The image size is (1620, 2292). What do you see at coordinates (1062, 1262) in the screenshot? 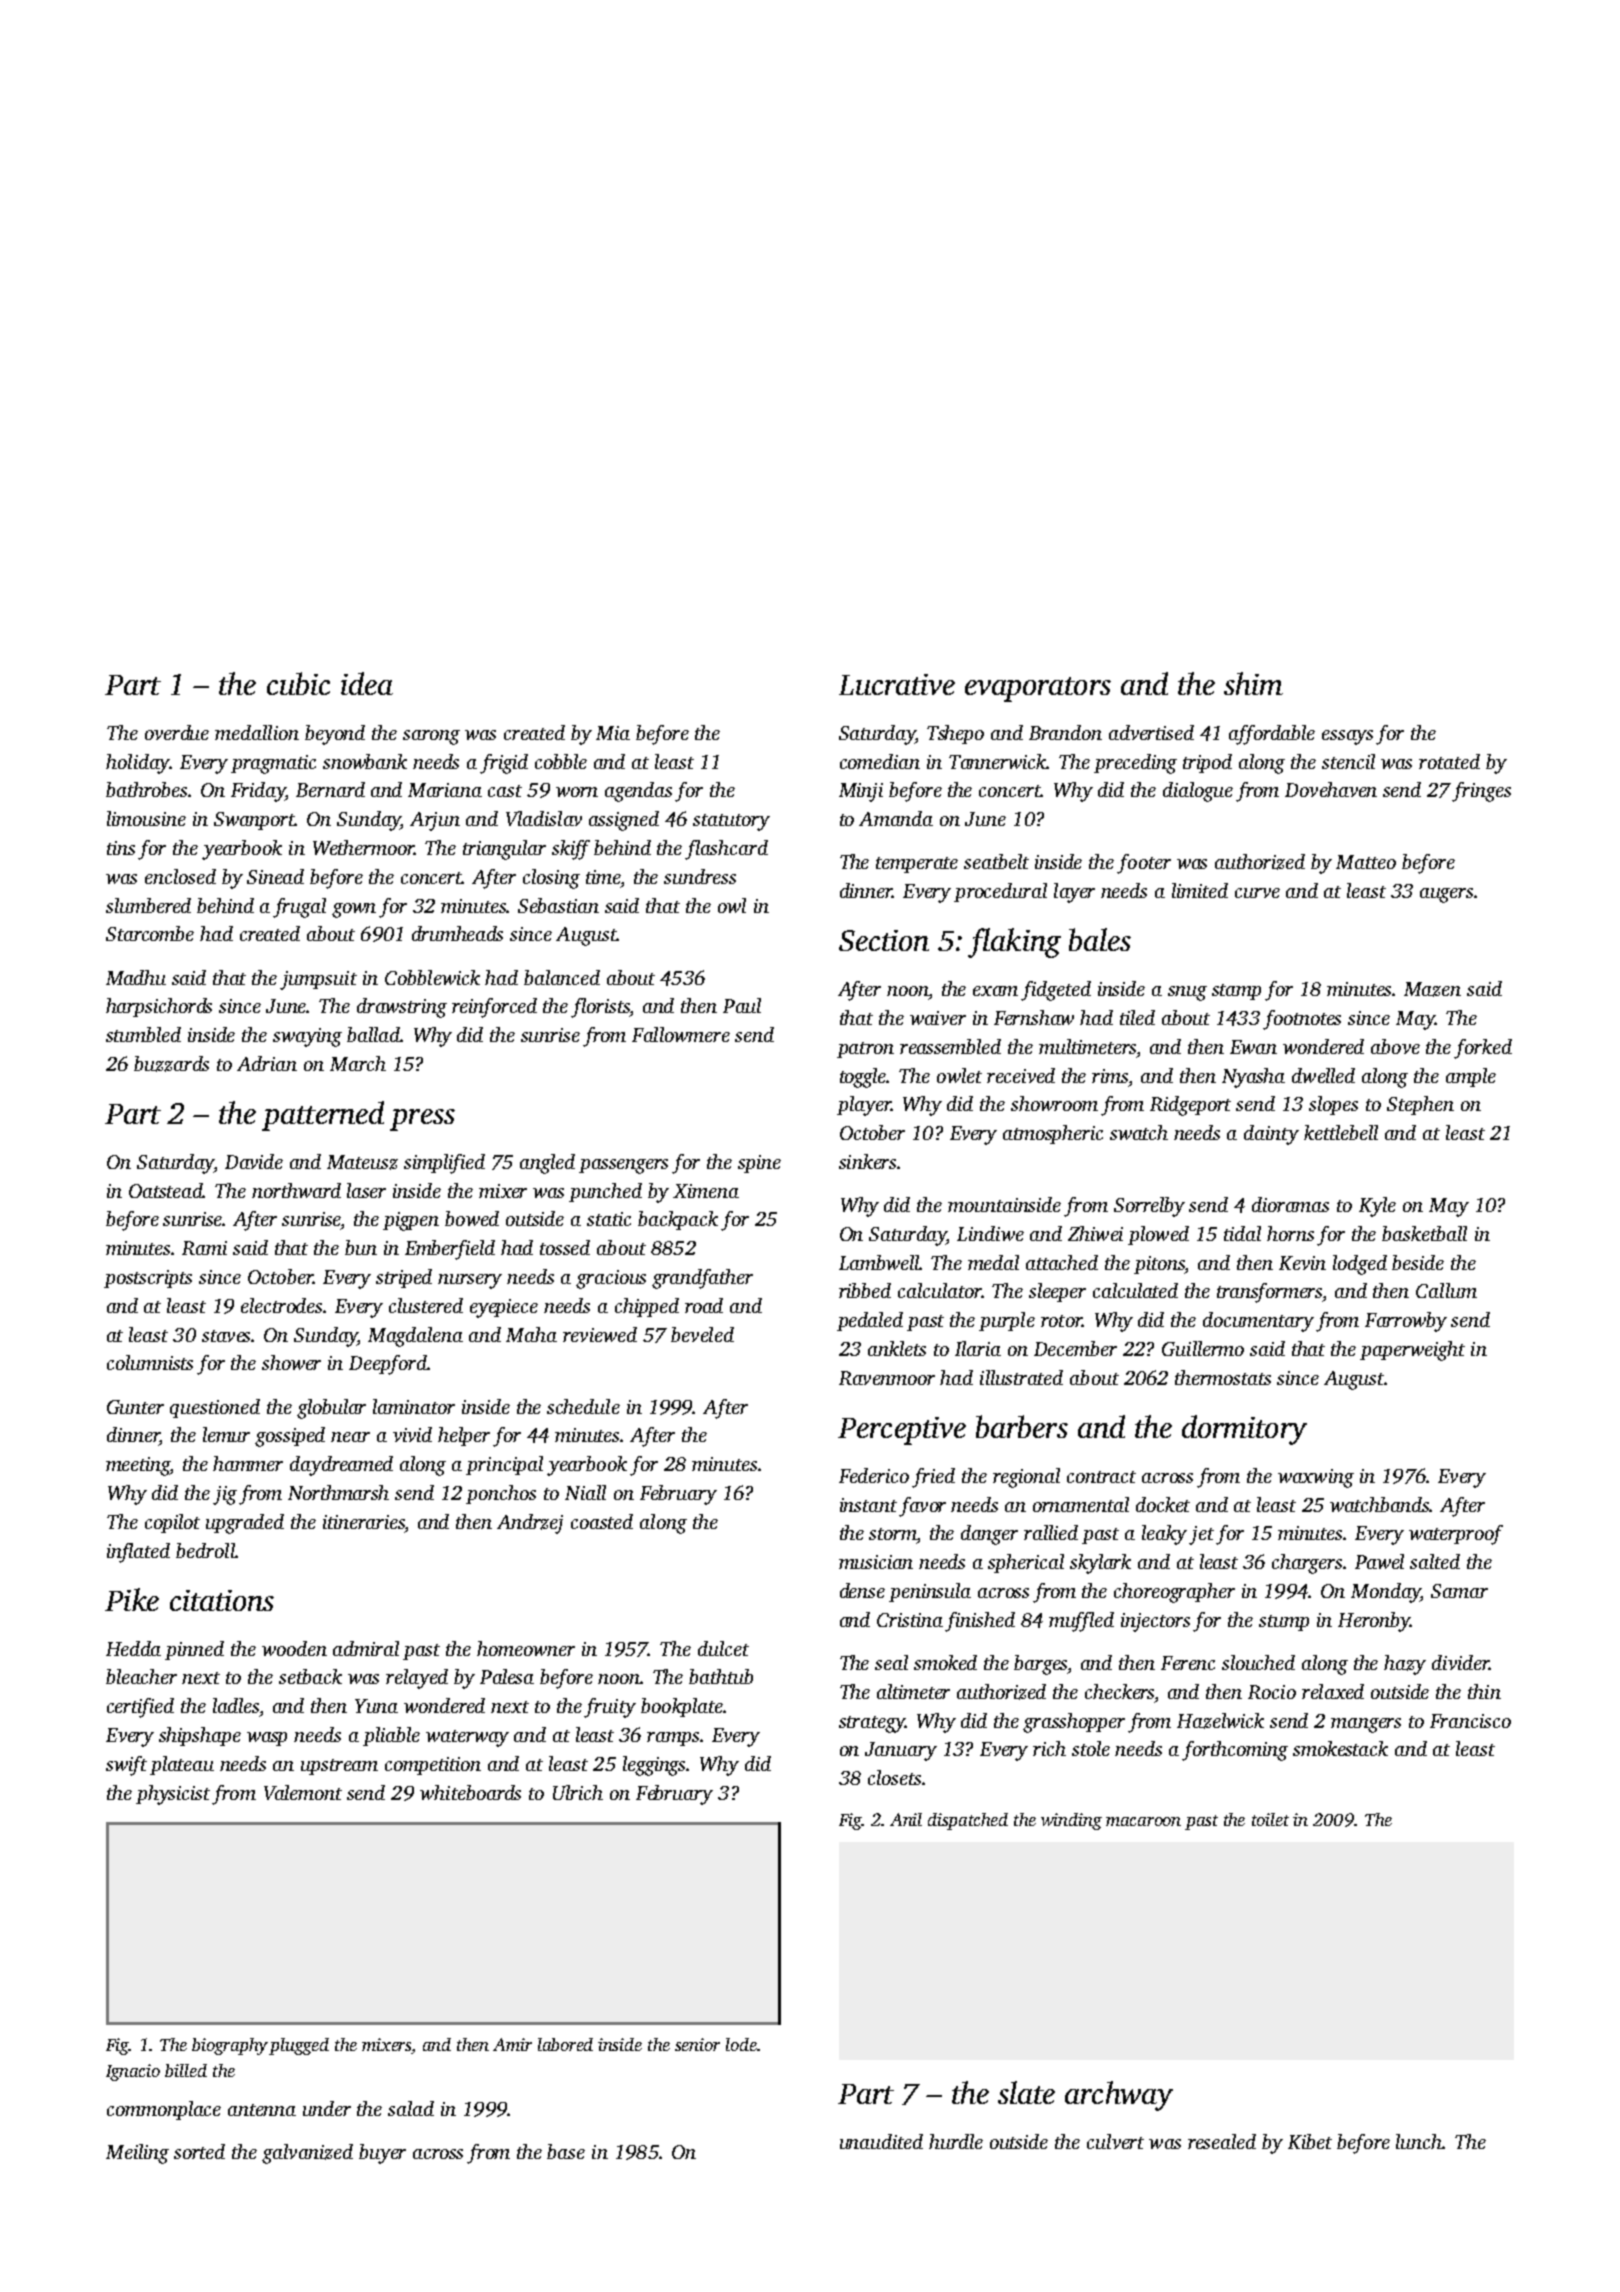
I see `attached` at bounding box center [1062, 1262].
